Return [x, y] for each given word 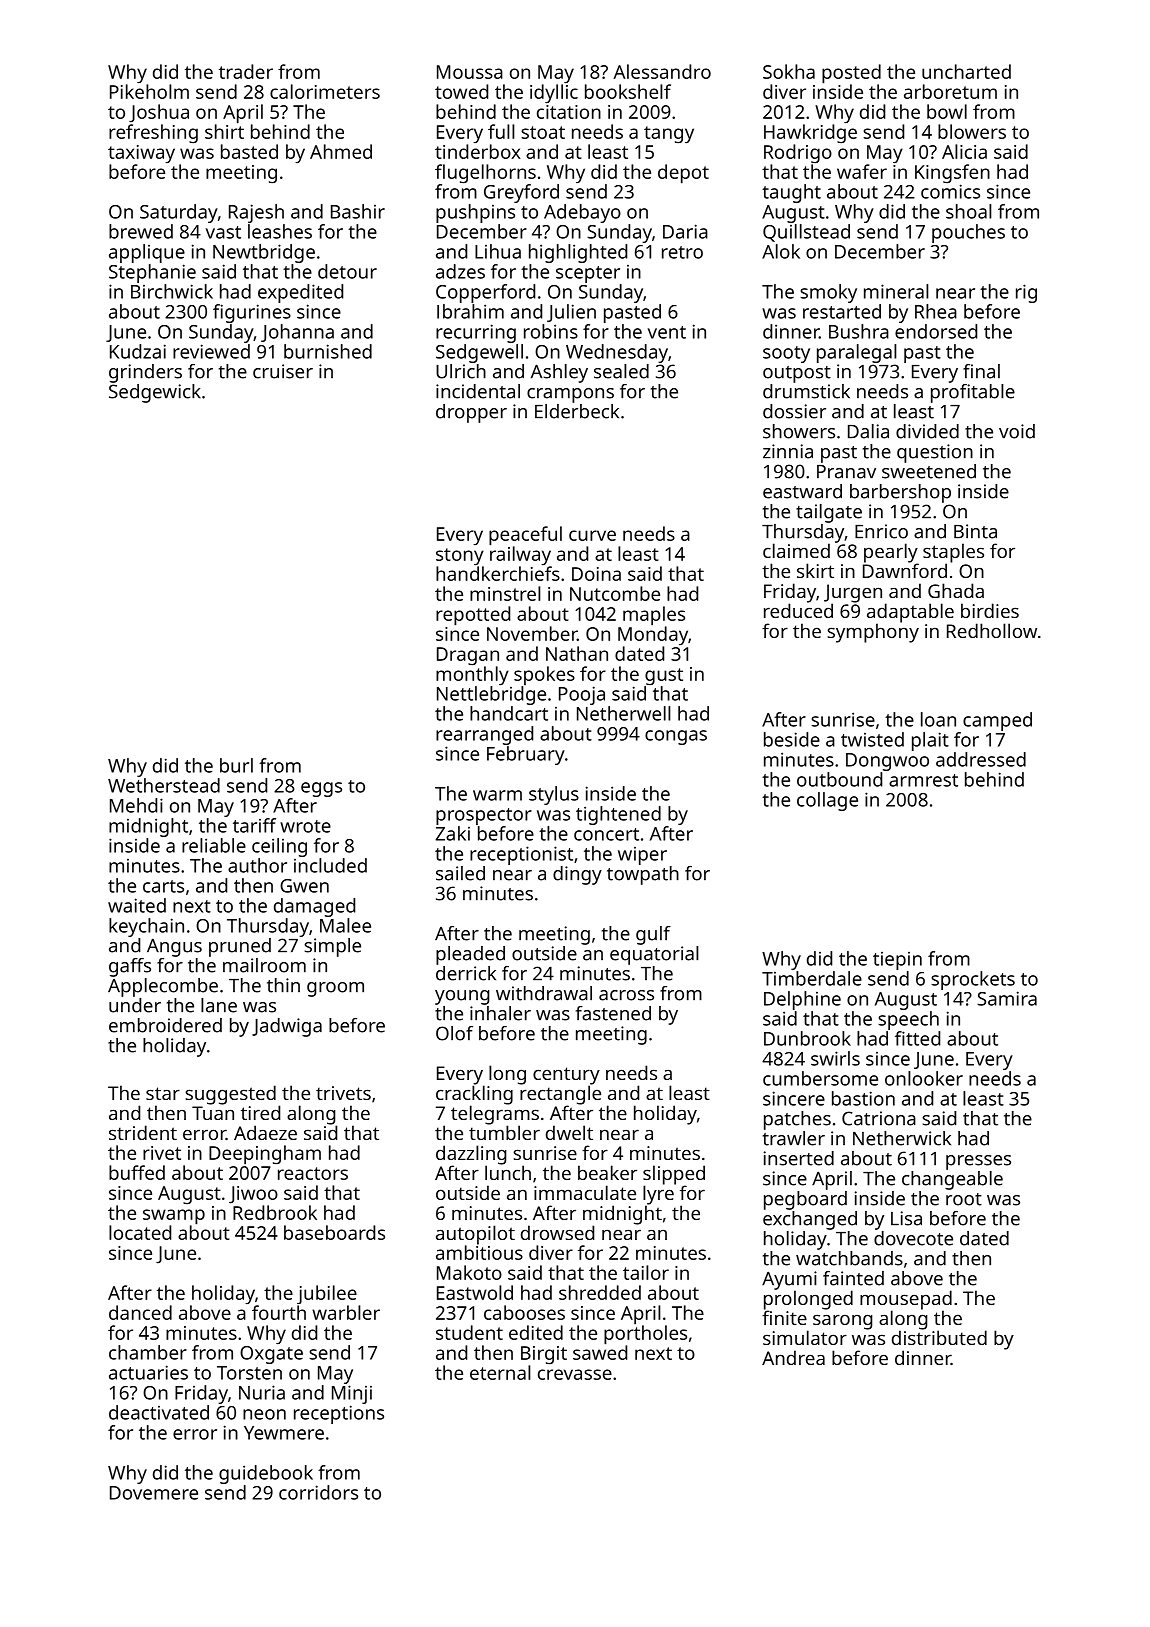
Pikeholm [149, 91]
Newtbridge [264, 253]
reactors [313, 1173]
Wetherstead [164, 785]
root [964, 1199]
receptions [339, 1414]
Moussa [470, 72]
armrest [923, 780]
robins [551, 331]
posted [851, 74]
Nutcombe [615, 593]
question [935, 453]
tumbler [504, 1132]
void [1017, 431]
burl [236, 765]
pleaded [470, 955]
